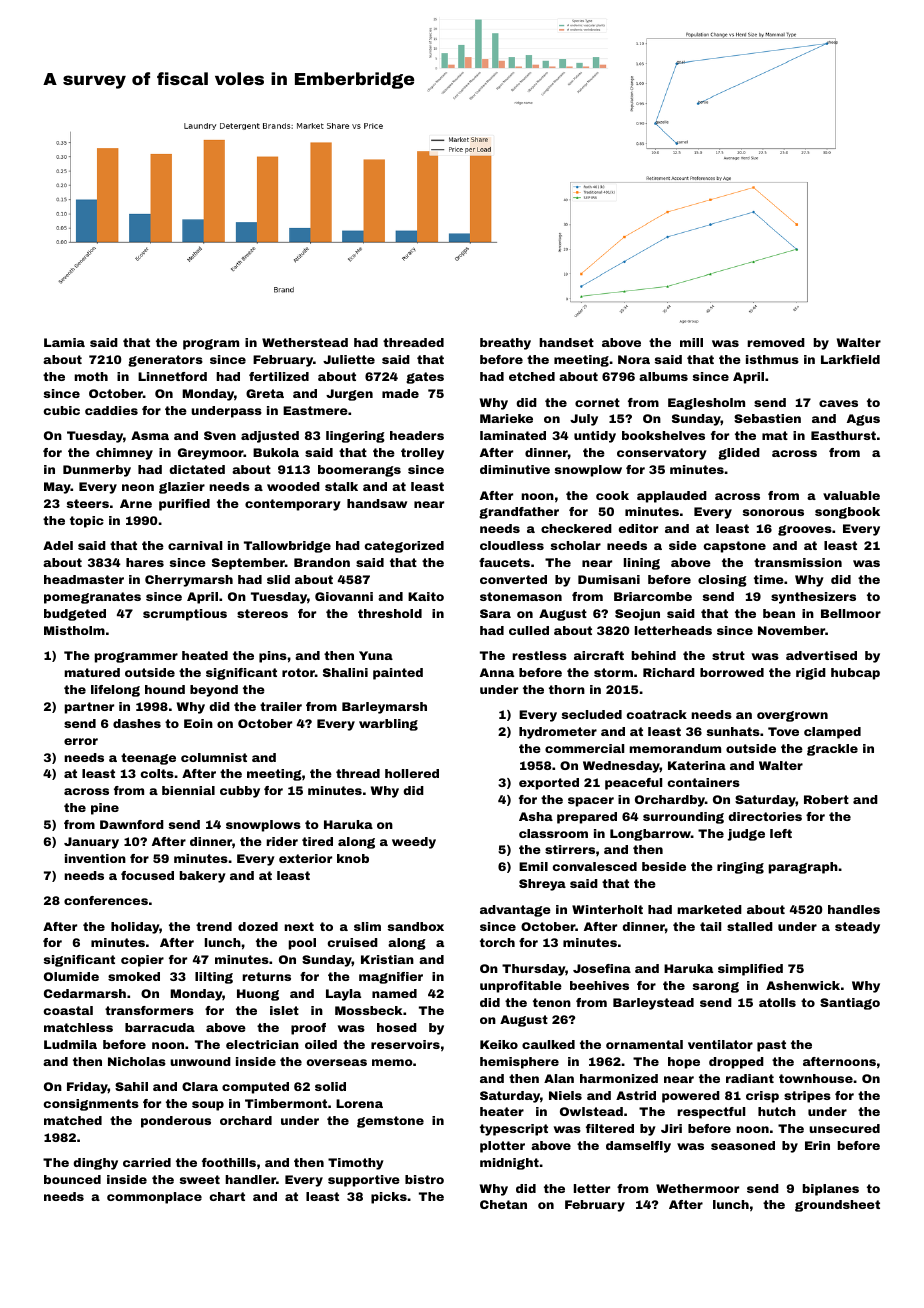 The width and height of the image is (924, 1308). Describe the element at coordinates (95, 858) in the image. I see `invention` at that location.
